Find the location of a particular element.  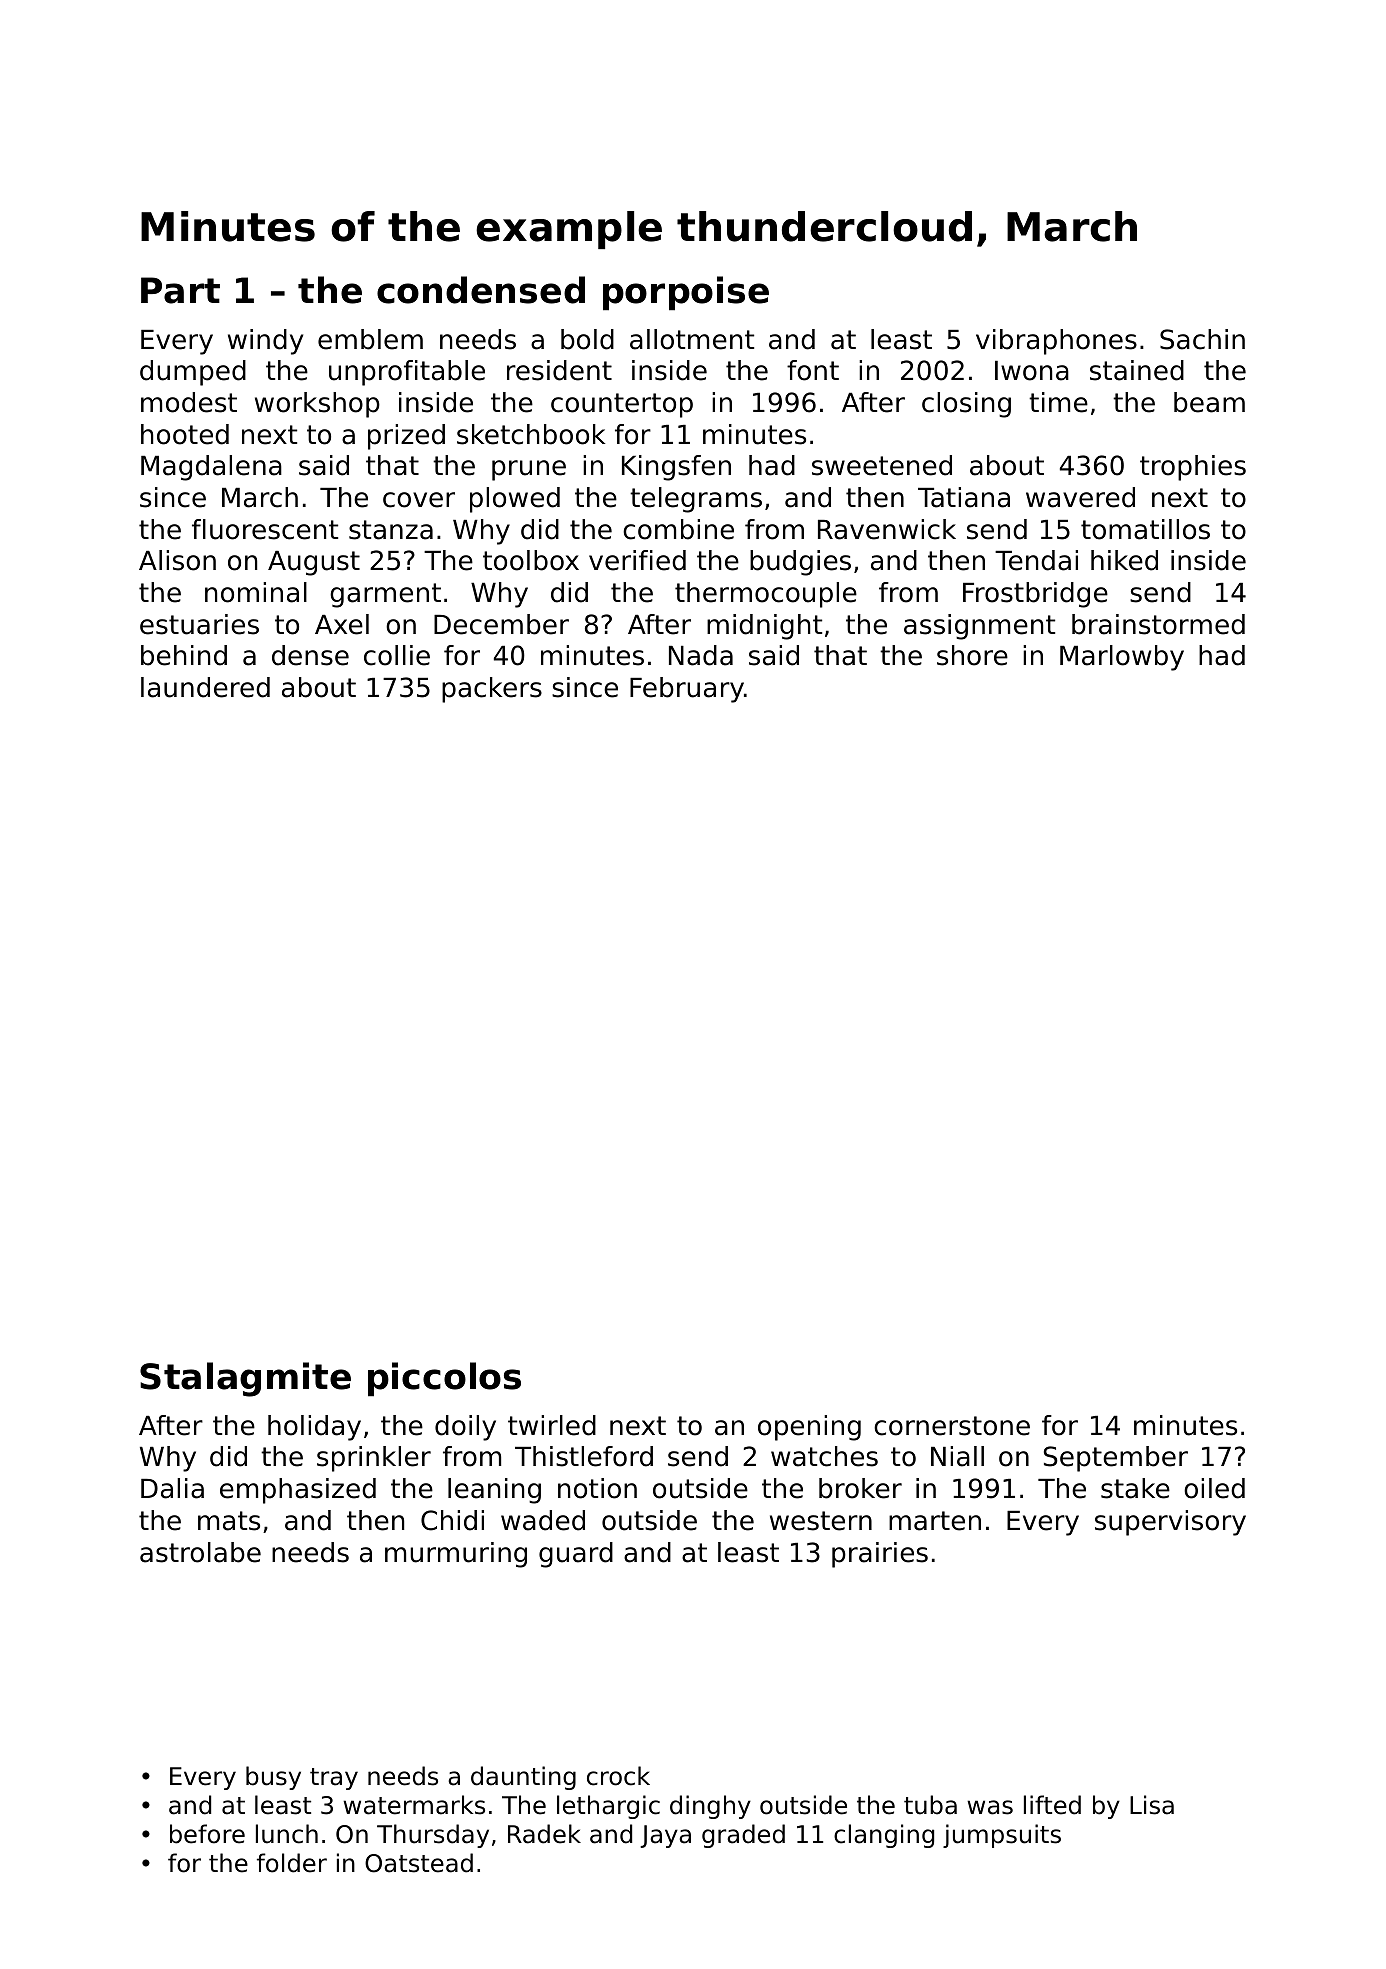

twirled is located at coordinates (552, 1425).
